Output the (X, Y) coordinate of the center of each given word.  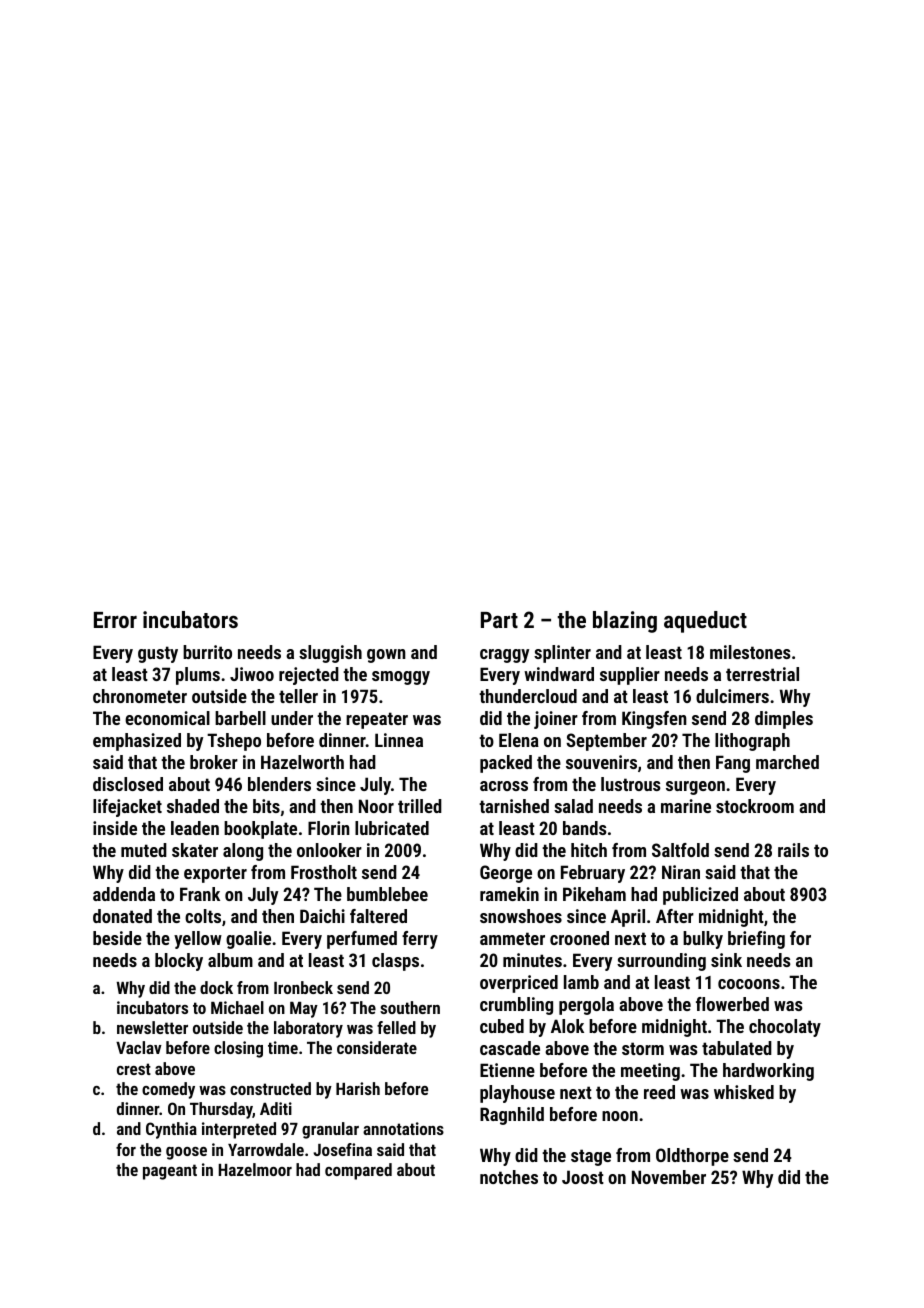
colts (203, 916)
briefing (756, 940)
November (669, 1177)
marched (787, 762)
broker (214, 762)
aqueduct (705, 622)
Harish (358, 1088)
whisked (744, 1092)
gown (386, 656)
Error (115, 619)
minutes (532, 960)
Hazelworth (302, 762)
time (283, 1047)
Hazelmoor (255, 1169)
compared (358, 1171)
